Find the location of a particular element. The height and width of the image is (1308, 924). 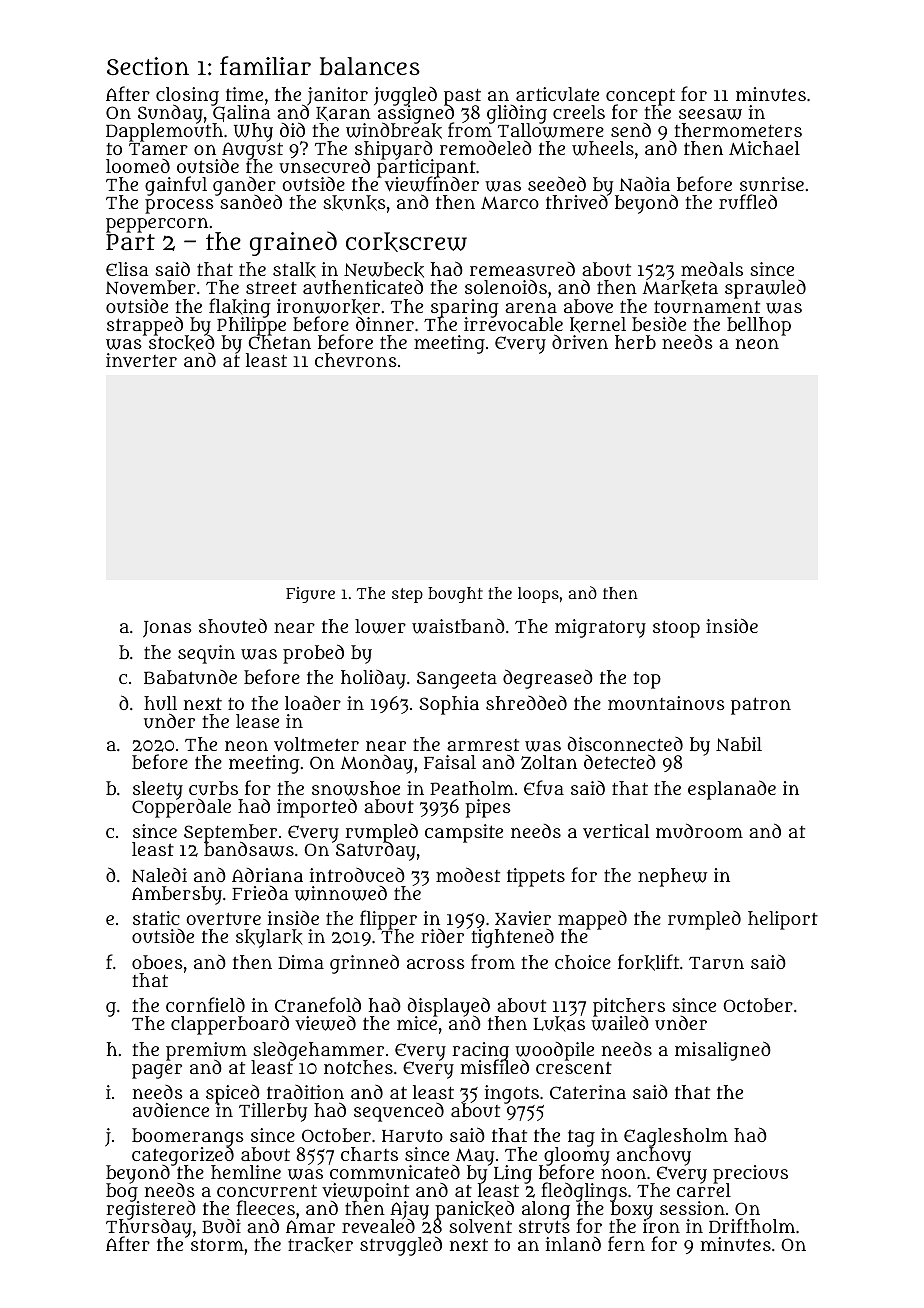

concept is located at coordinates (640, 97).
